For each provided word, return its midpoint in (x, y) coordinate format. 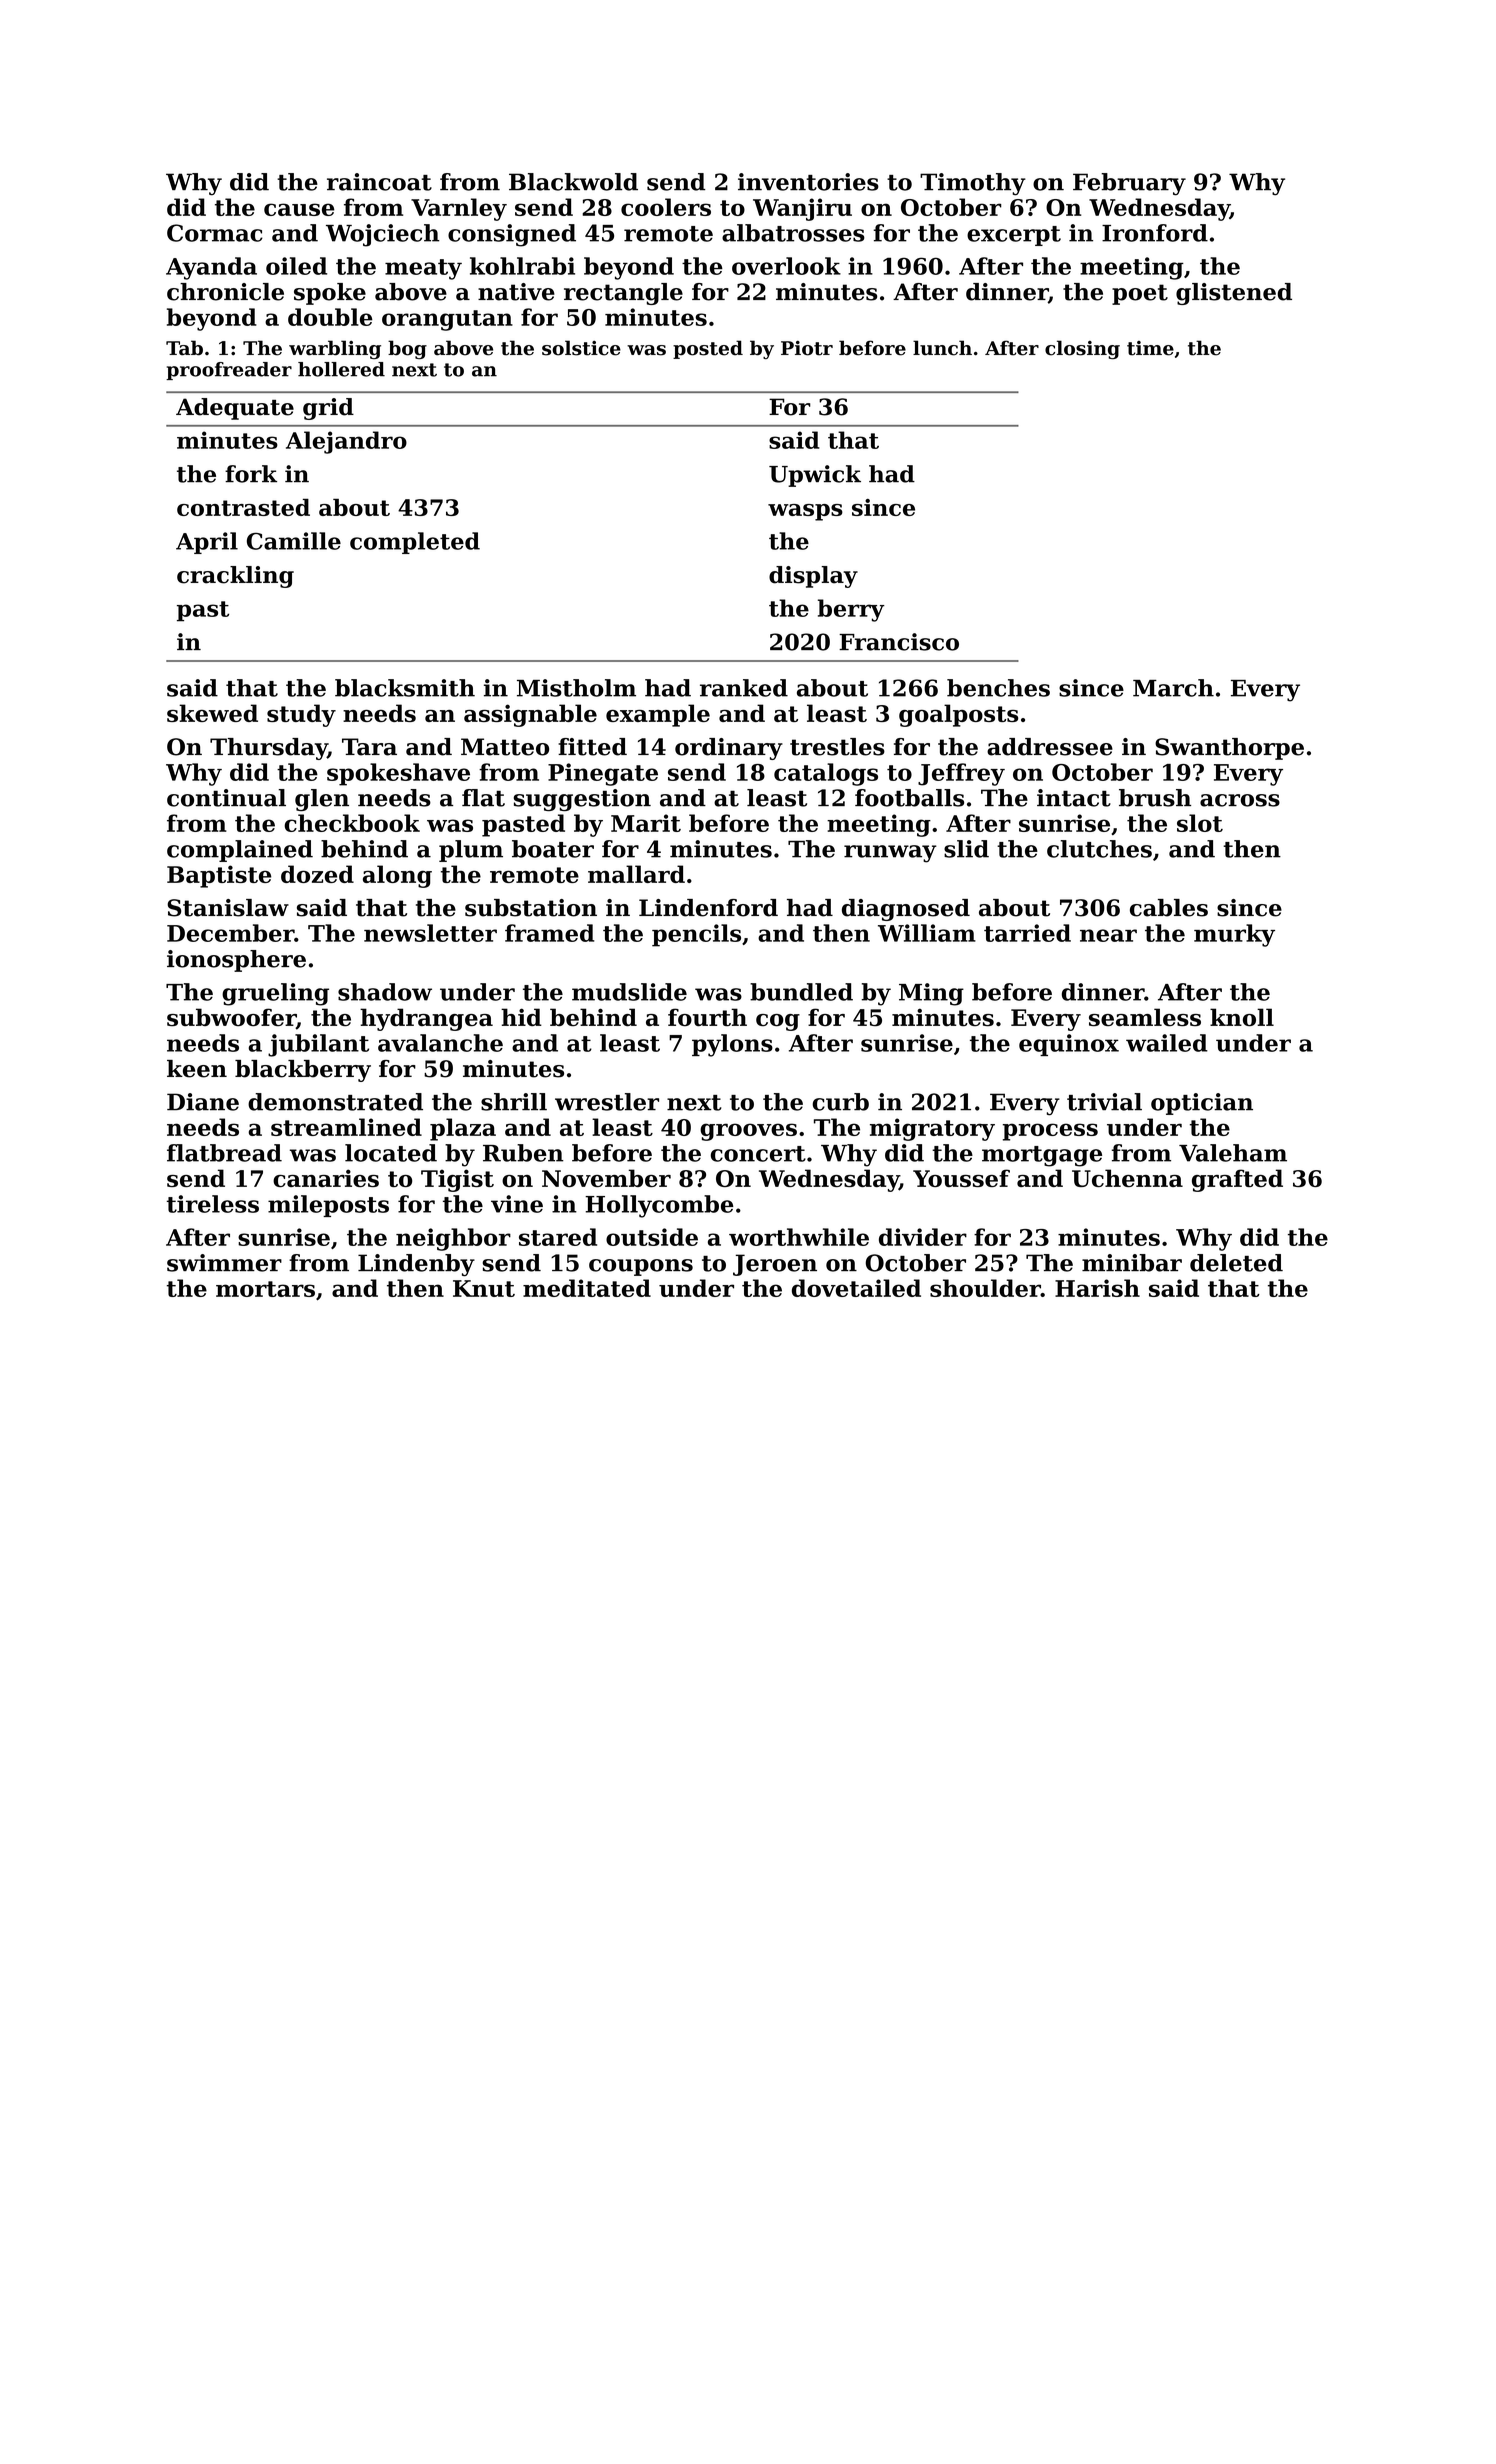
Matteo (505, 747)
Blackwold (573, 182)
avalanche (440, 1043)
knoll (1242, 1017)
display (813, 577)
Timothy (973, 184)
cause (299, 209)
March (1173, 688)
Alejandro (346, 442)
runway (890, 854)
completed (415, 543)
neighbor (453, 1239)
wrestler (607, 1102)
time (1150, 348)
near (1108, 935)
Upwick (815, 476)
